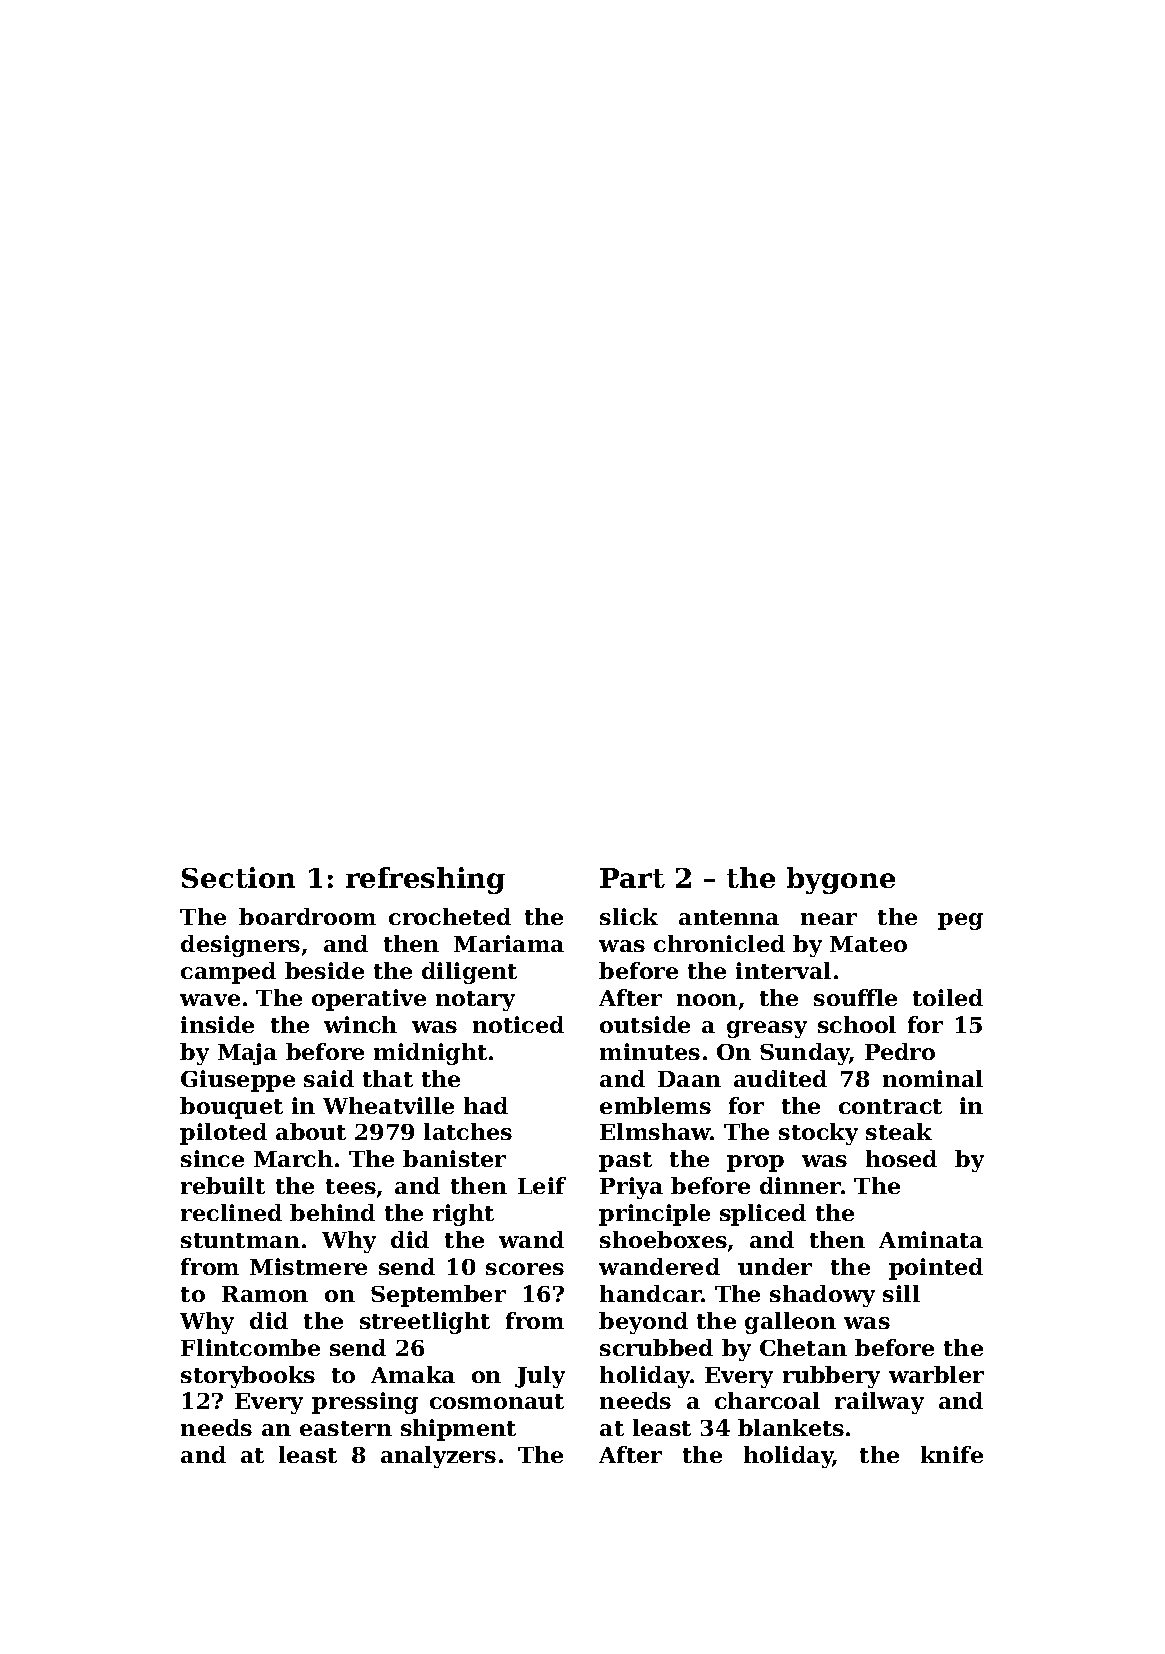  I want to click on eastern, so click(346, 1428).
